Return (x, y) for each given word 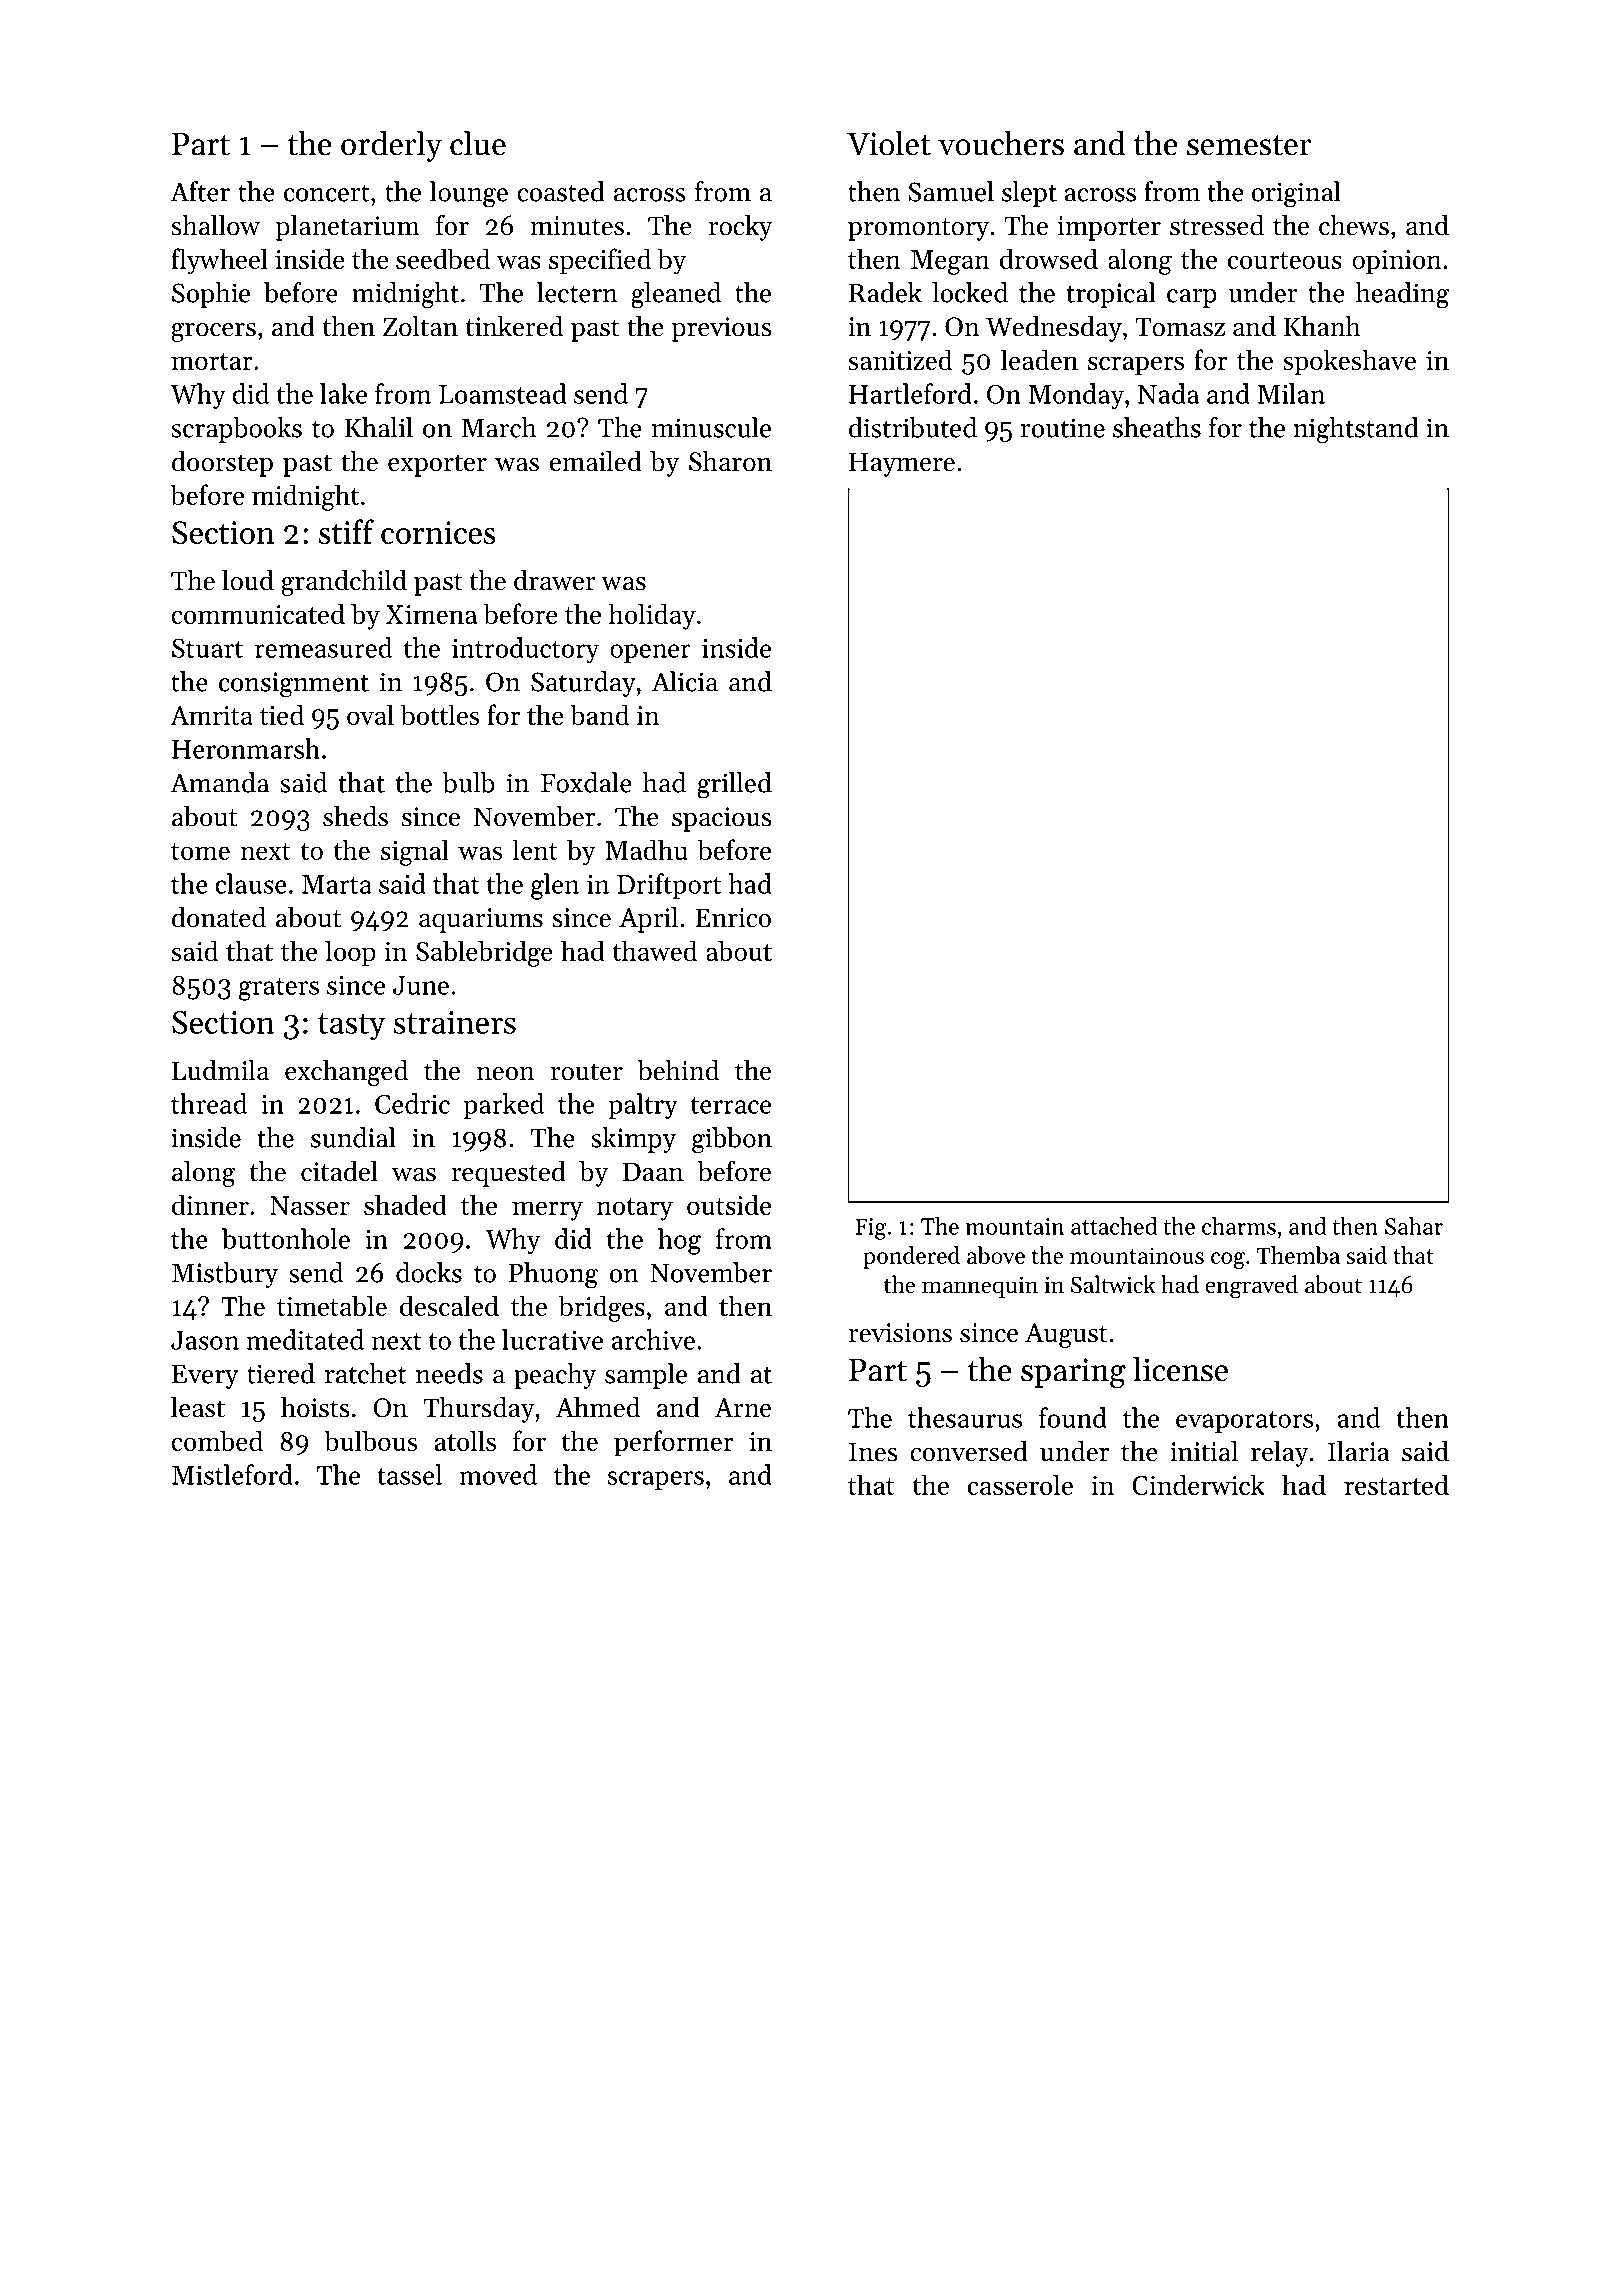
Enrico (733, 918)
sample (646, 1376)
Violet (889, 143)
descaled (449, 1305)
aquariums (481, 920)
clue (478, 143)
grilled (734, 785)
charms (1239, 1226)
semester (1249, 145)
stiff (346, 531)
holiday (652, 616)
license (1180, 1369)
